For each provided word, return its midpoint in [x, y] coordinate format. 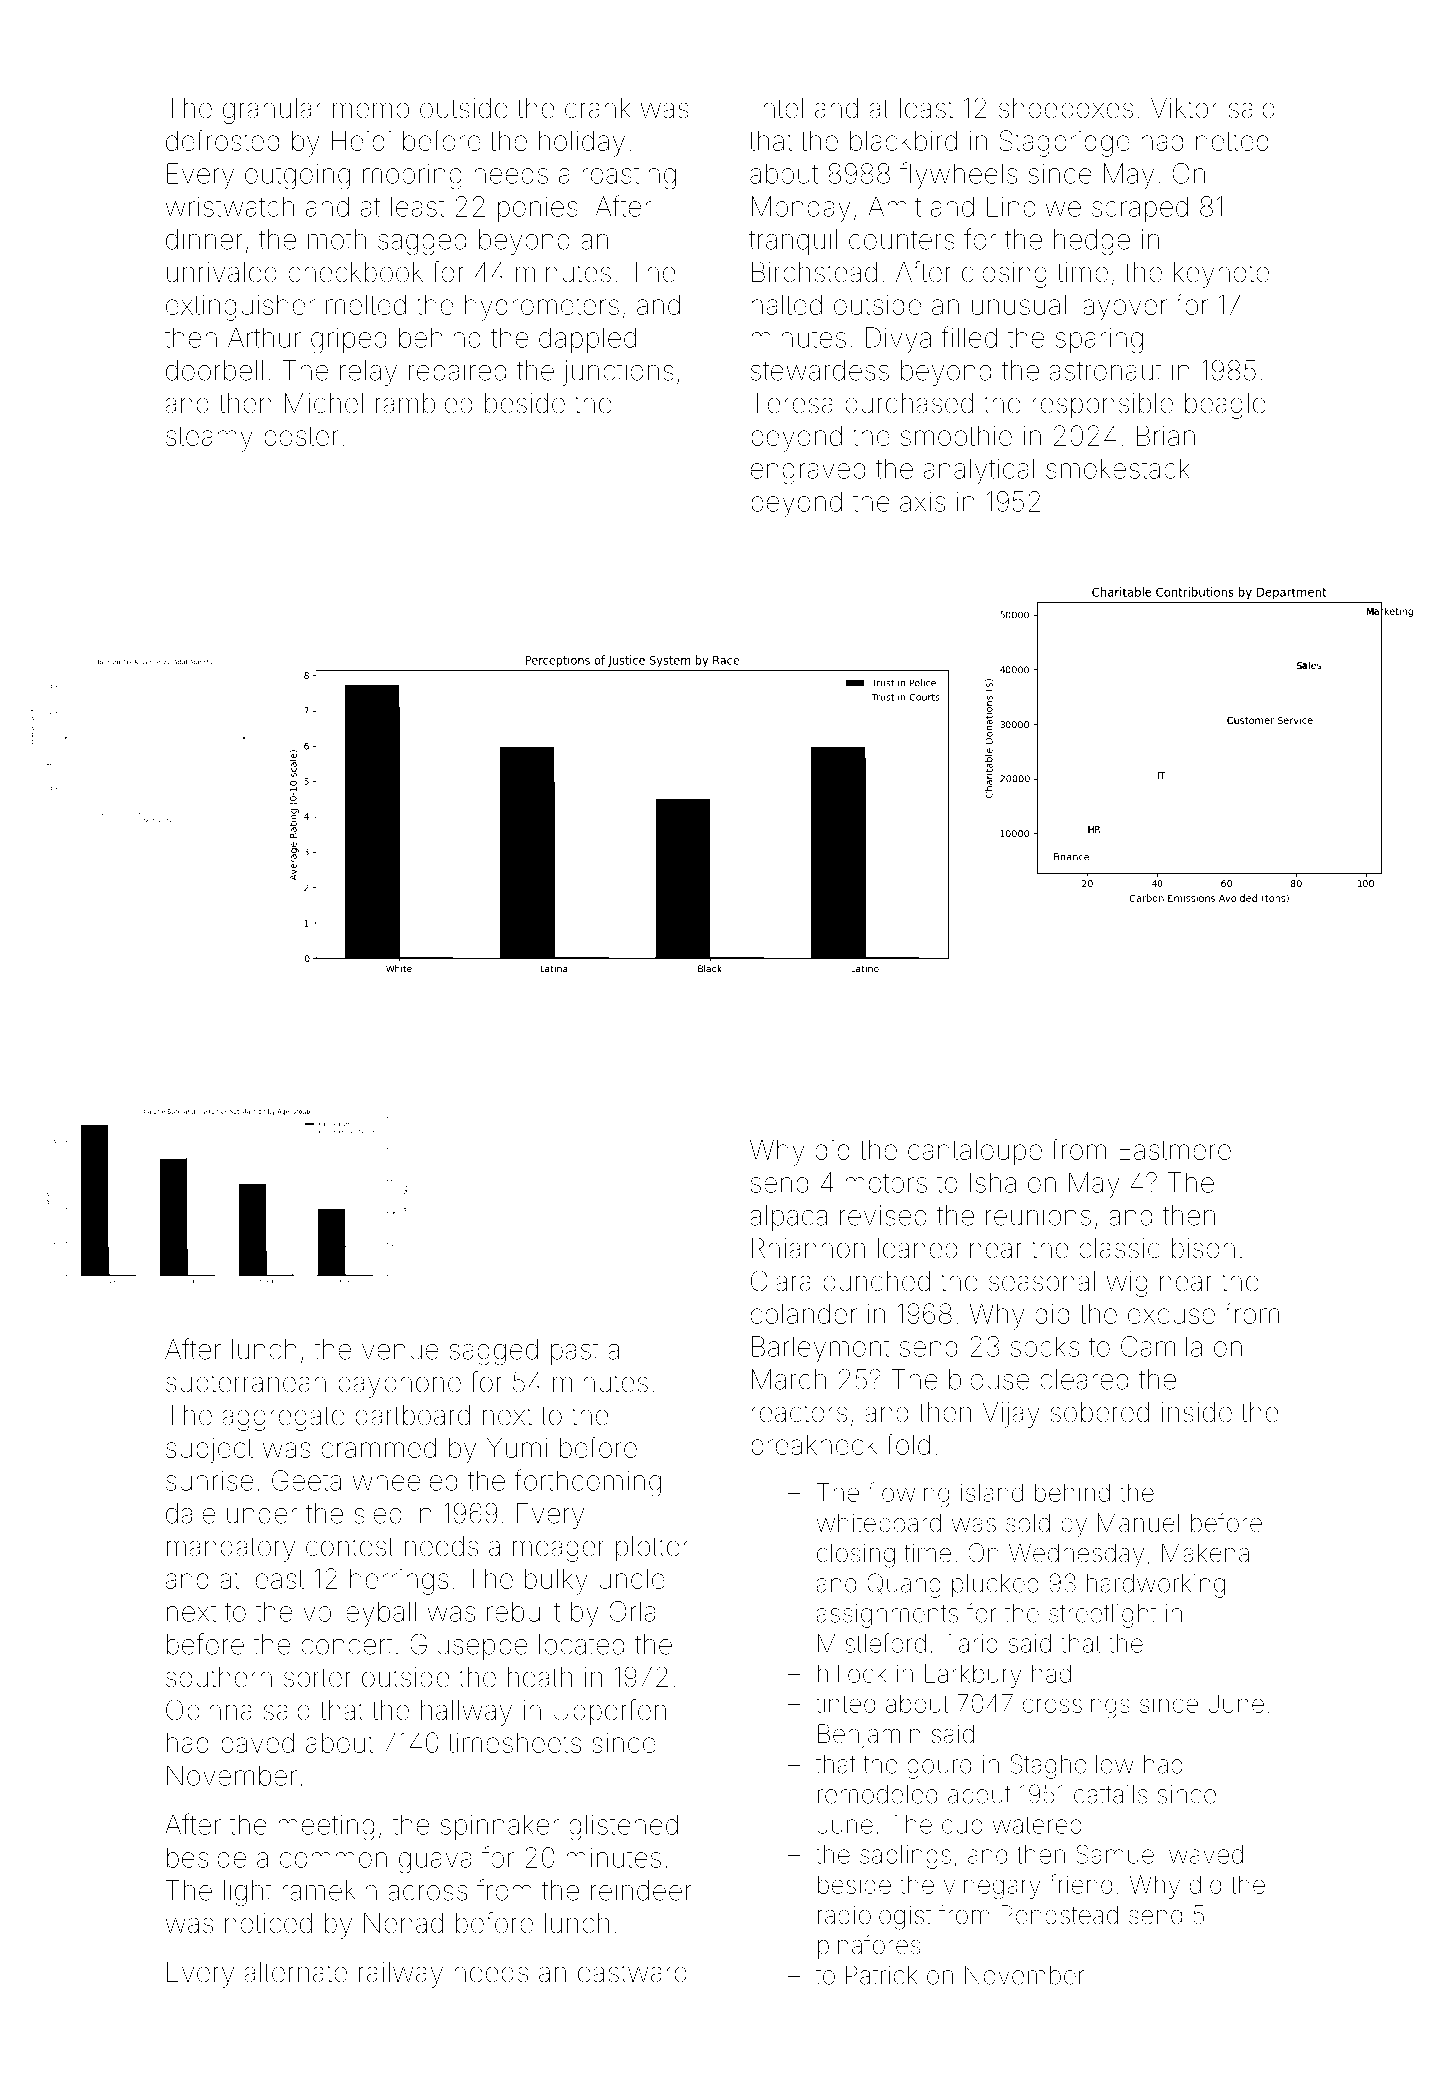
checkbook [356, 272]
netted [1232, 141]
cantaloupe [975, 1152]
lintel [777, 108]
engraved [808, 471]
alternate [296, 1972]
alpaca [788, 1218]
